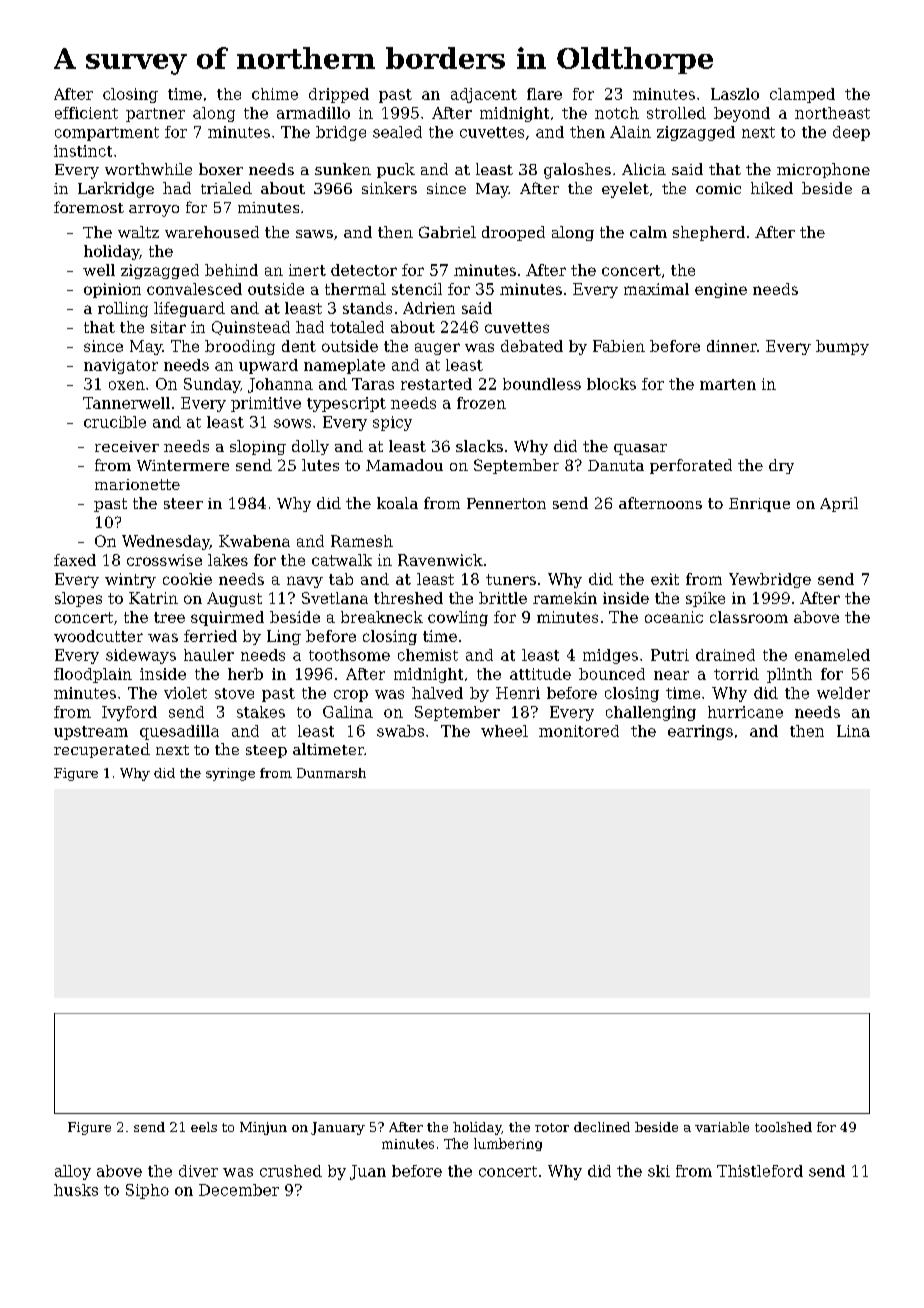 The height and width of the screenshot is (1308, 924). What do you see at coordinates (691, 466) in the screenshot?
I see `perforated` at bounding box center [691, 466].
